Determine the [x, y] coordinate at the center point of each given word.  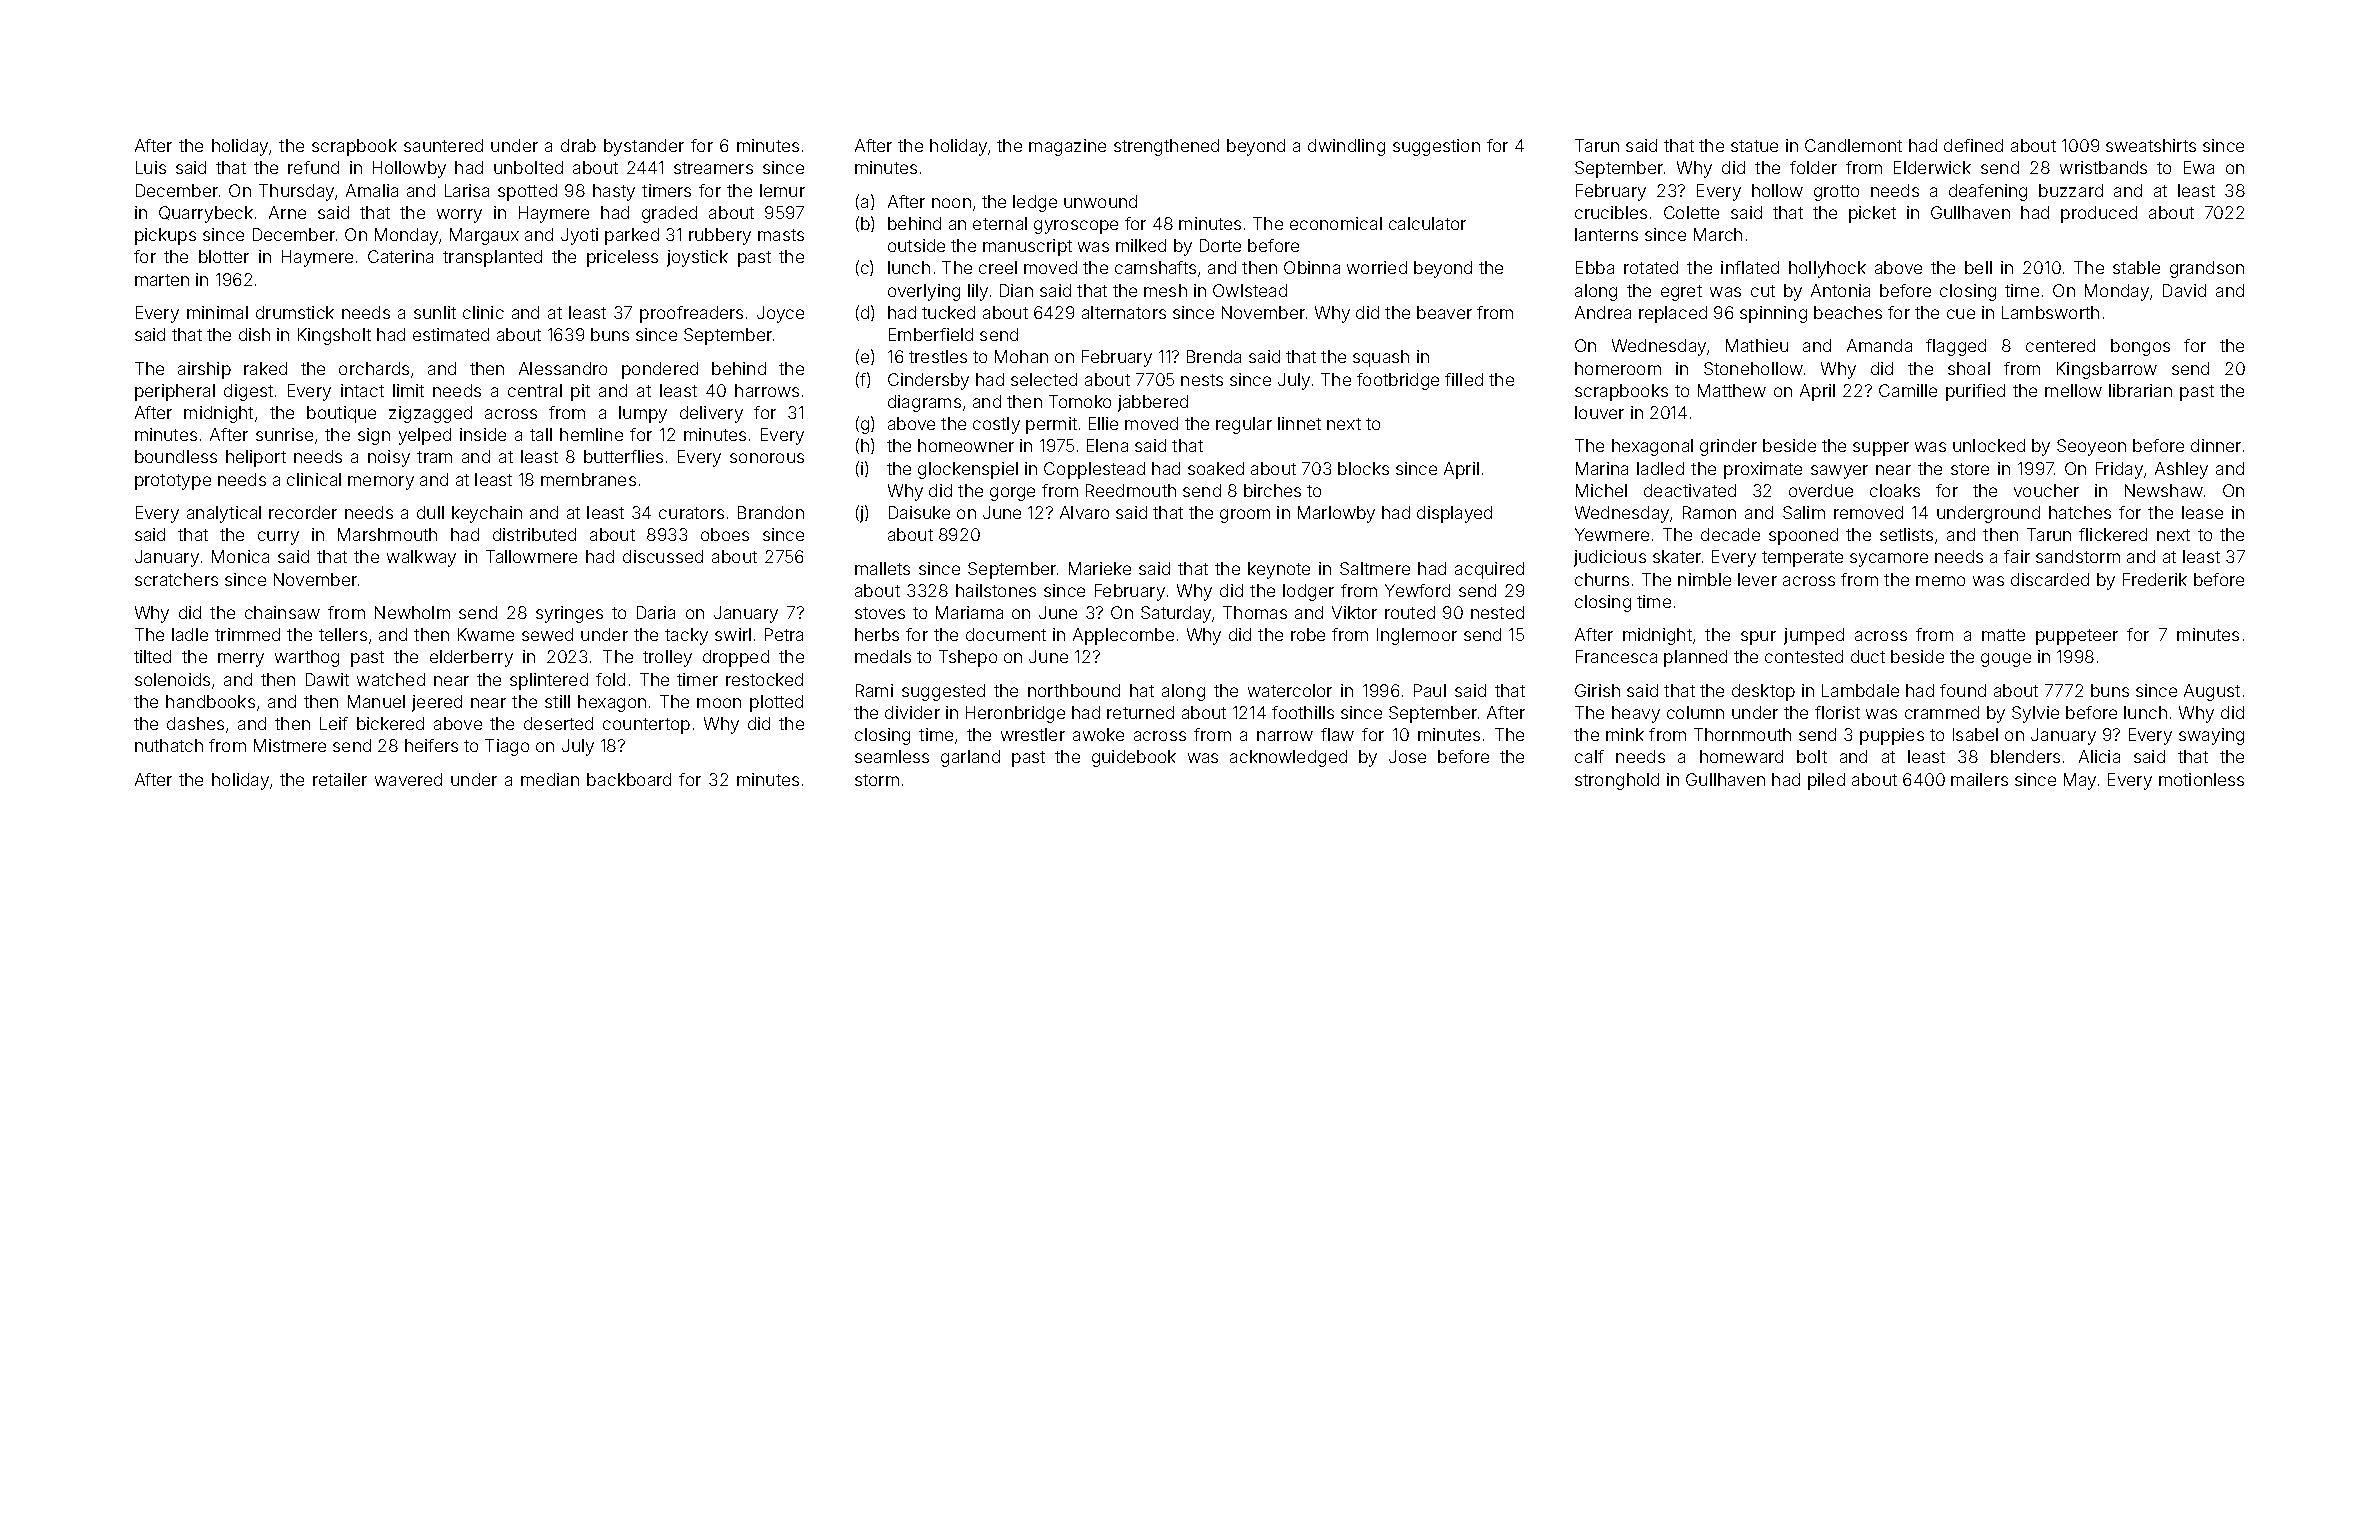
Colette [1691, 212]
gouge [2006, 660]
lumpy [643, 414]
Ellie [1103, 423]
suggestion [1436, 147]
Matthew [1732, 390]
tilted [152, 656]
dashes [195, 723]
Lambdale [1860, 690]
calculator [1427, 223]
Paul [1430, 690]
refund [313, 167]
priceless [622, 258]
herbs [877, 634]
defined [1973, 145]
